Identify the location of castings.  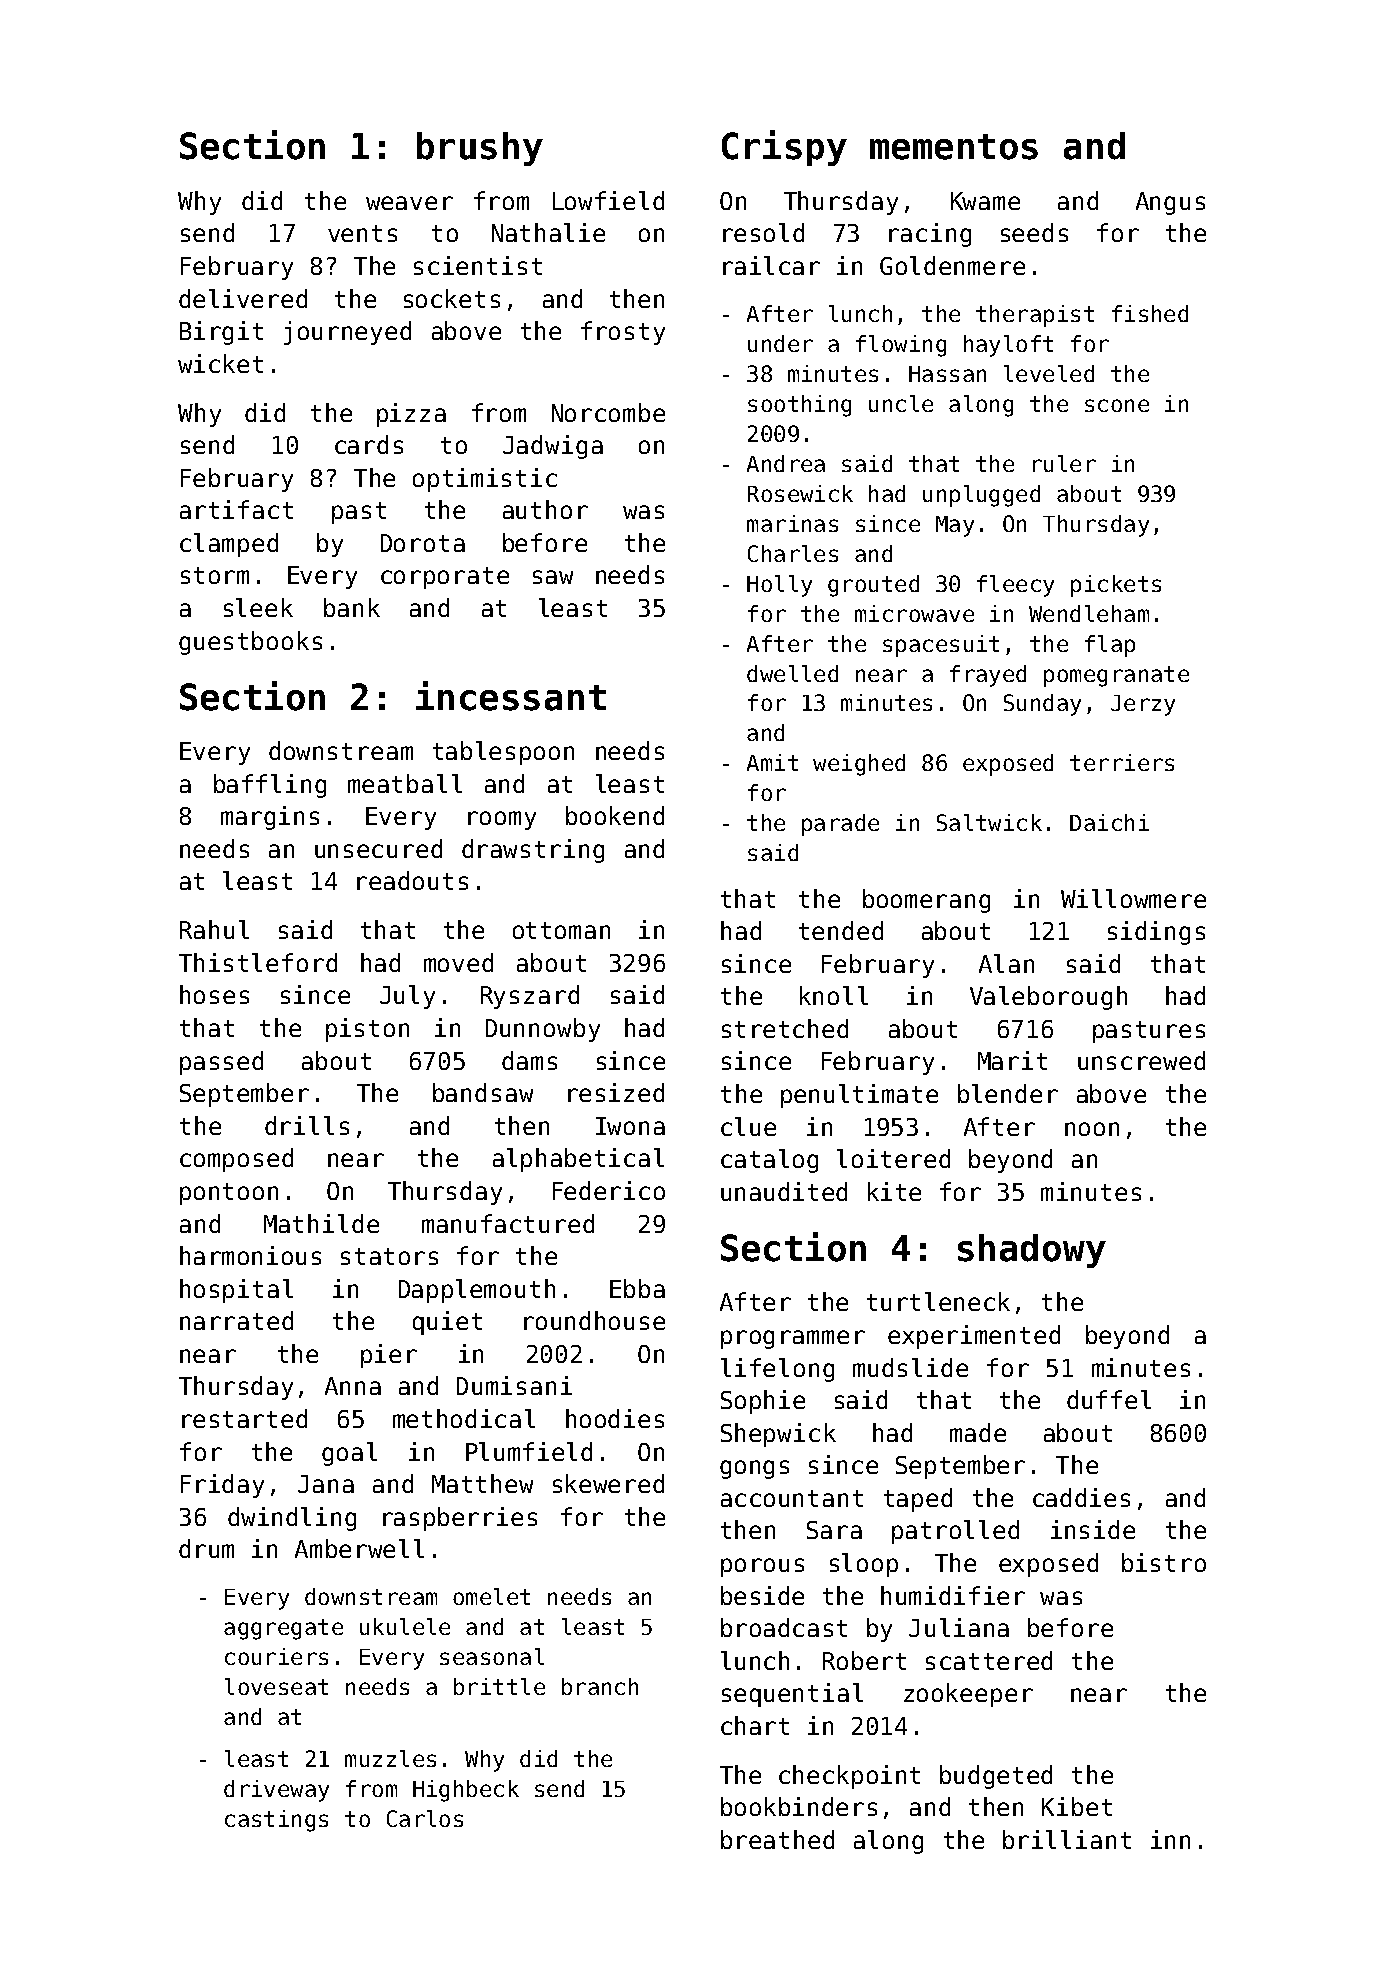
(276, 1821).
